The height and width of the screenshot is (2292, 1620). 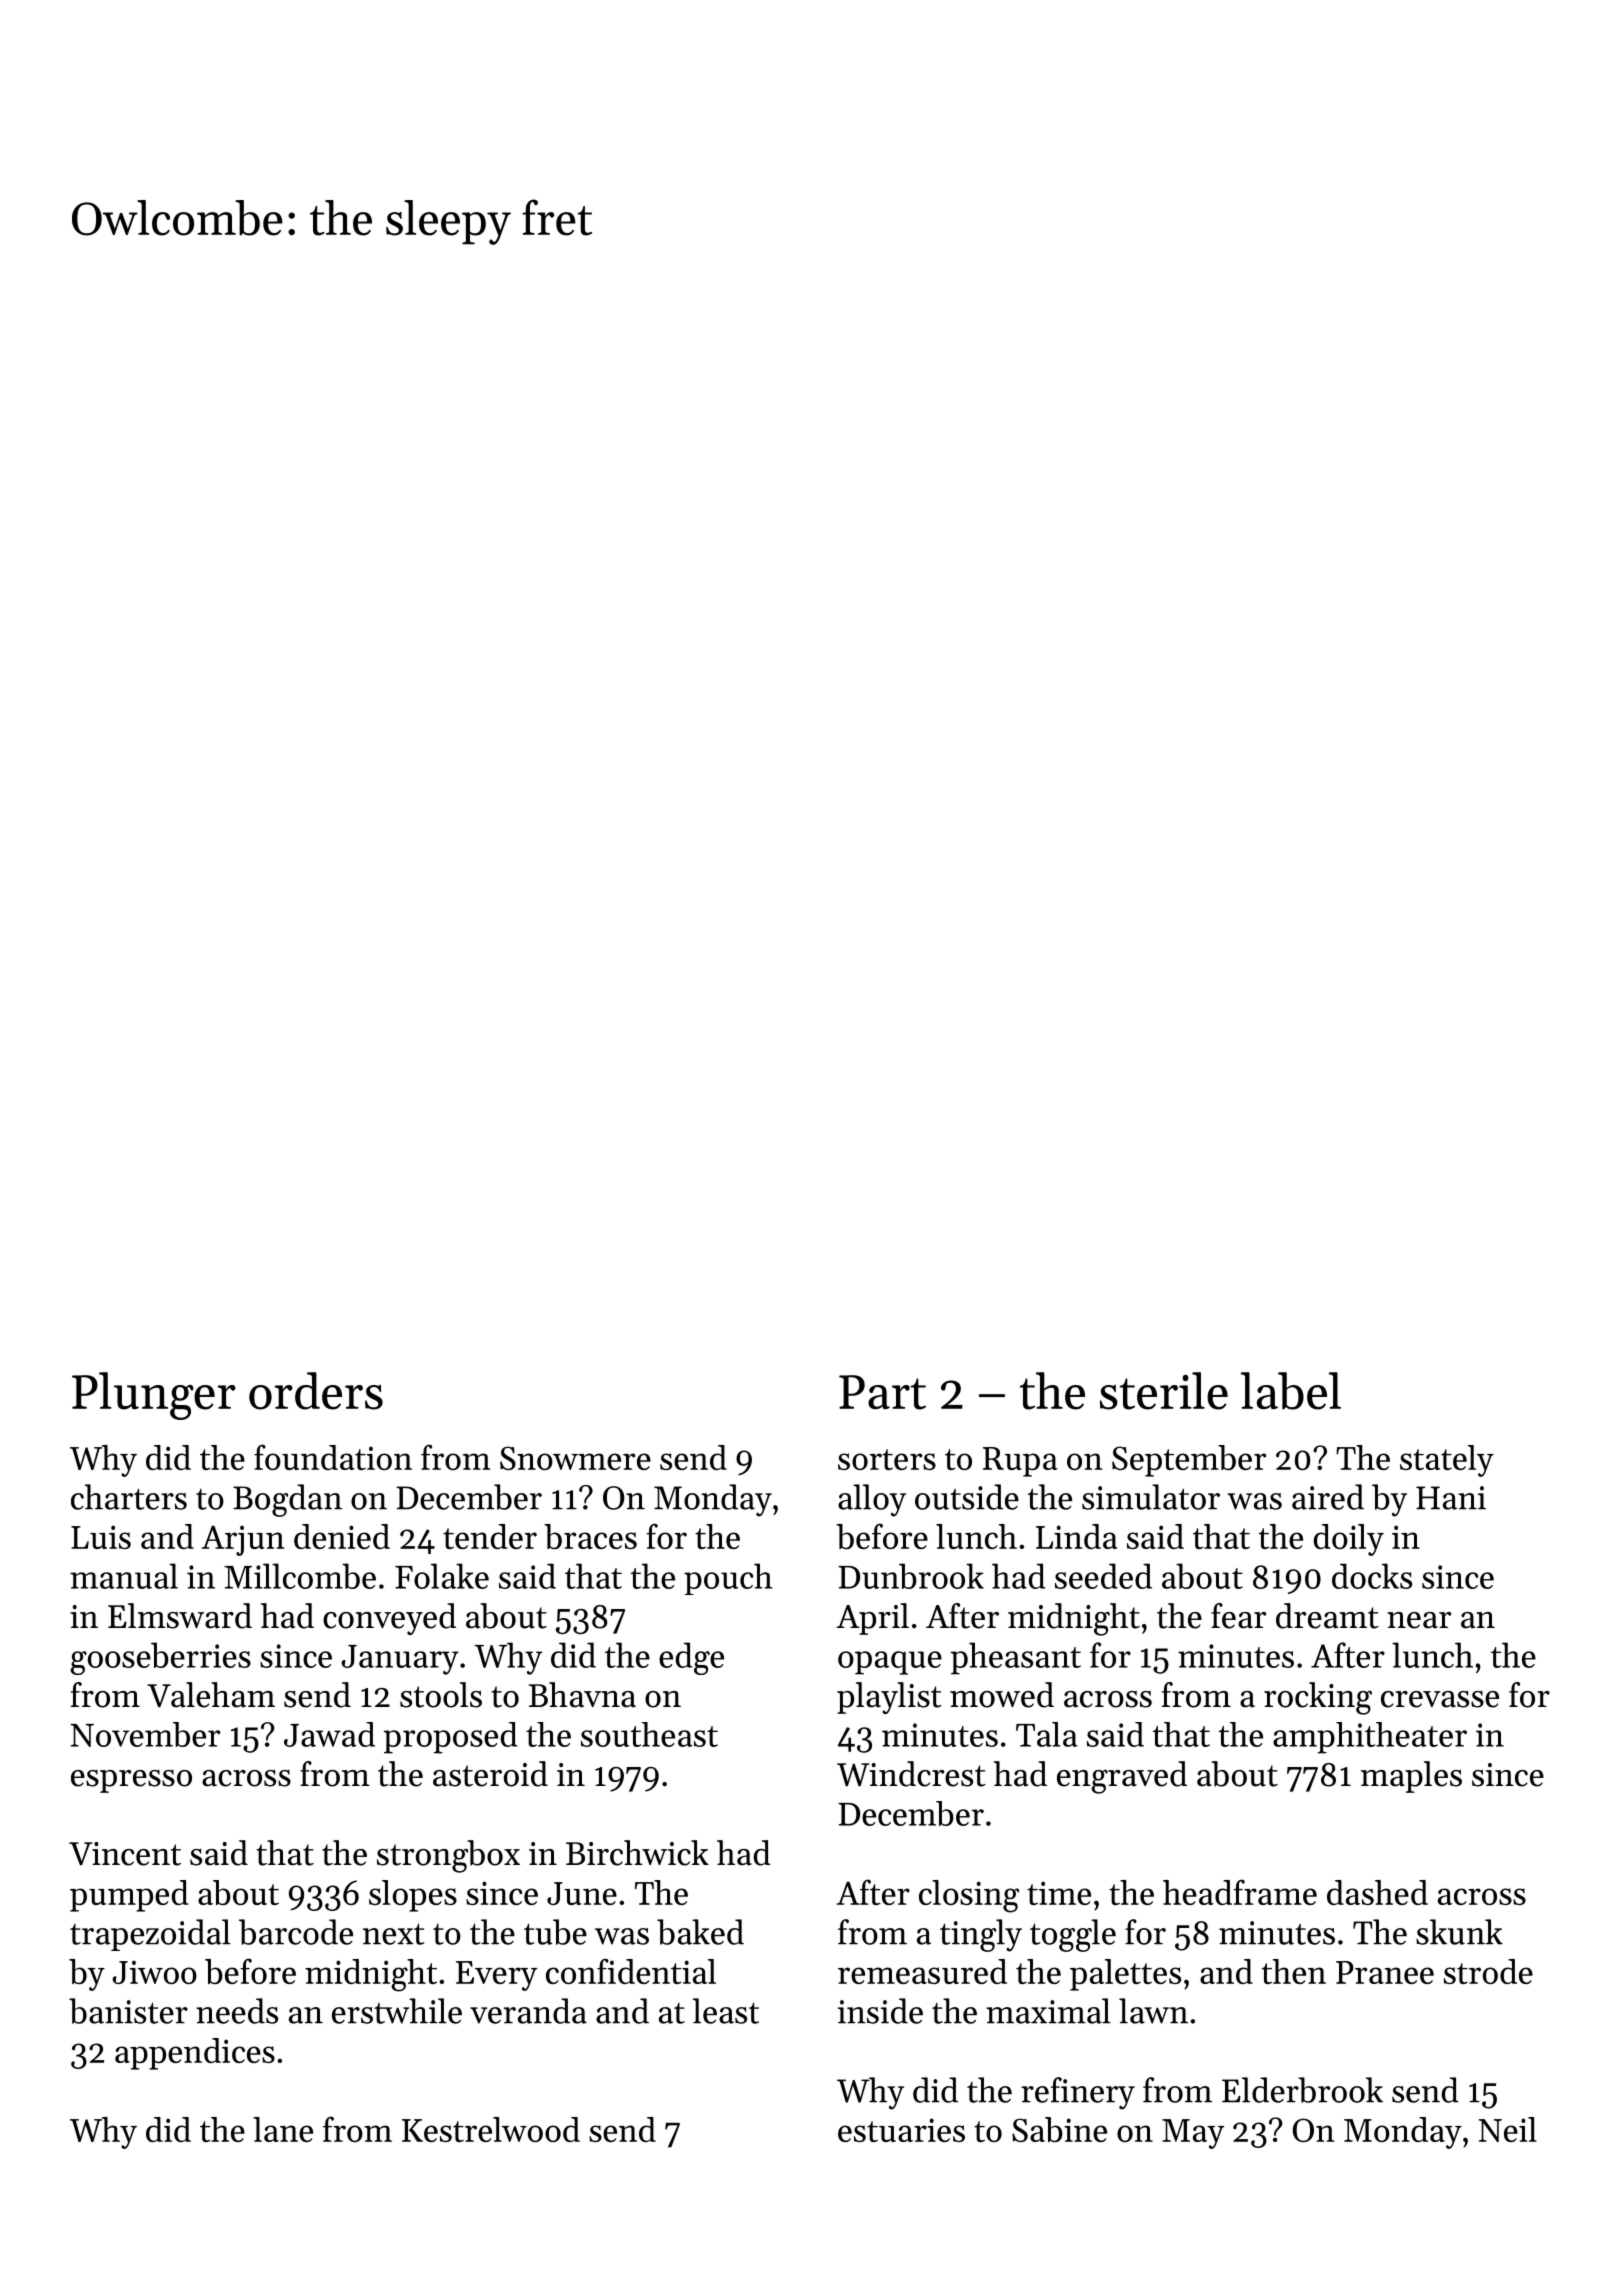 I want to click on Sabine, so click(x=1059, y=2129).
